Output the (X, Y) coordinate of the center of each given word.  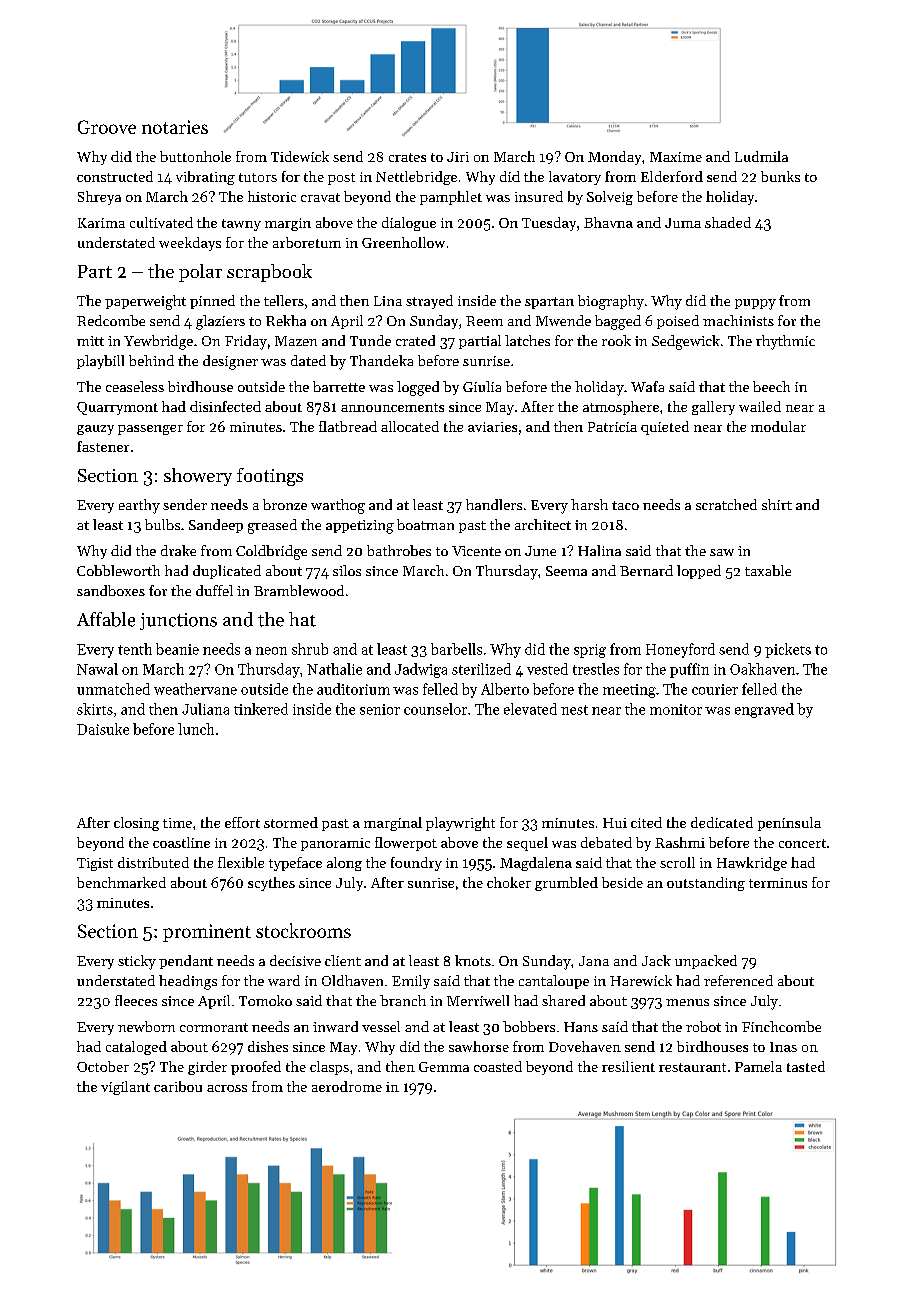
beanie (177, 649)
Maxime (676, 157)
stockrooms (303, 930)
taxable (768, 570)
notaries (175, 127)
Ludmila (761, 156)
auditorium (353, 689)
